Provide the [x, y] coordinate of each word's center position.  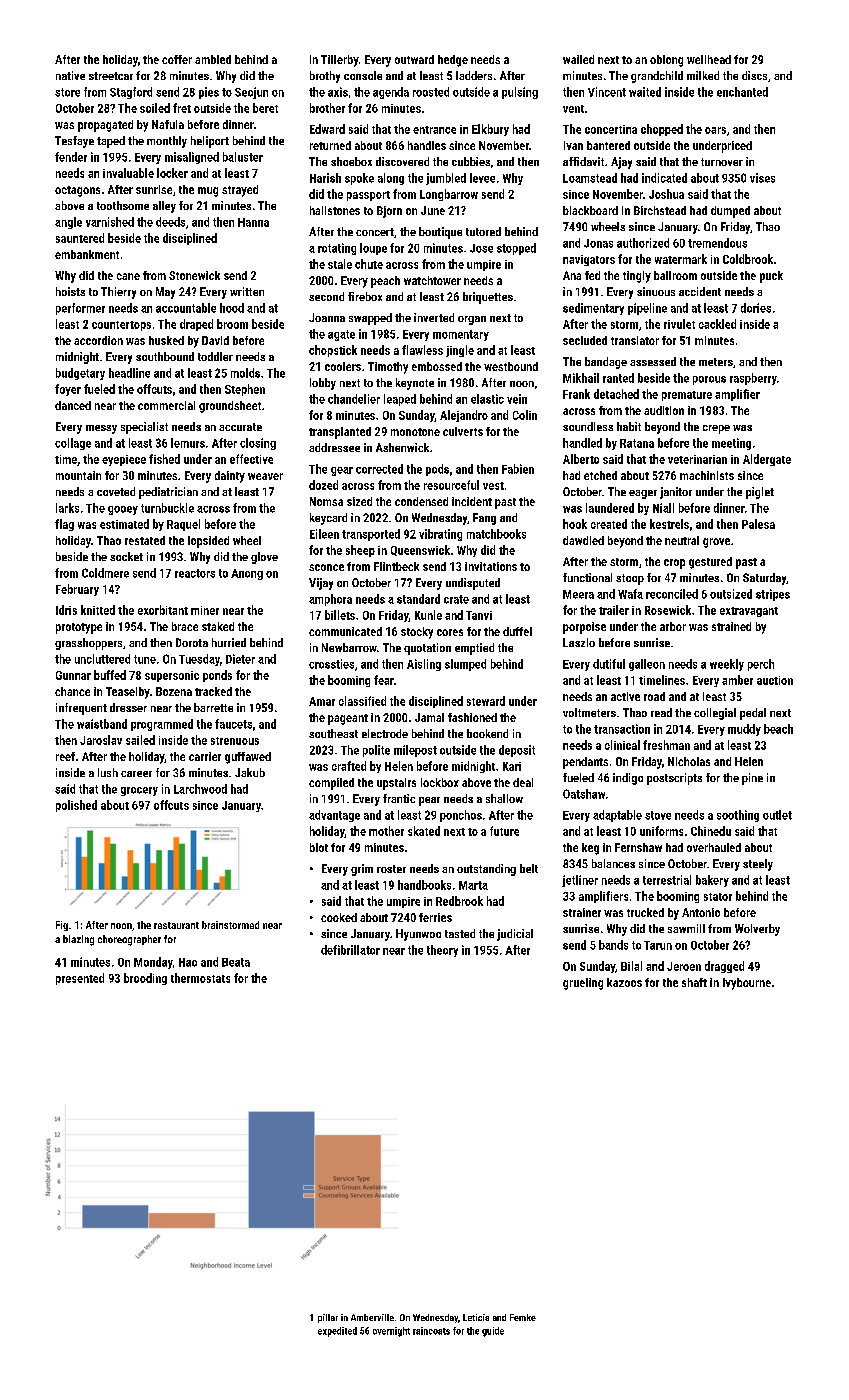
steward [486, 701]
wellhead [709, 59]
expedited [337, 1332]
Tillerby [340, 61]
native [70, 75]
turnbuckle [167, 508]
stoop [630, 579]
